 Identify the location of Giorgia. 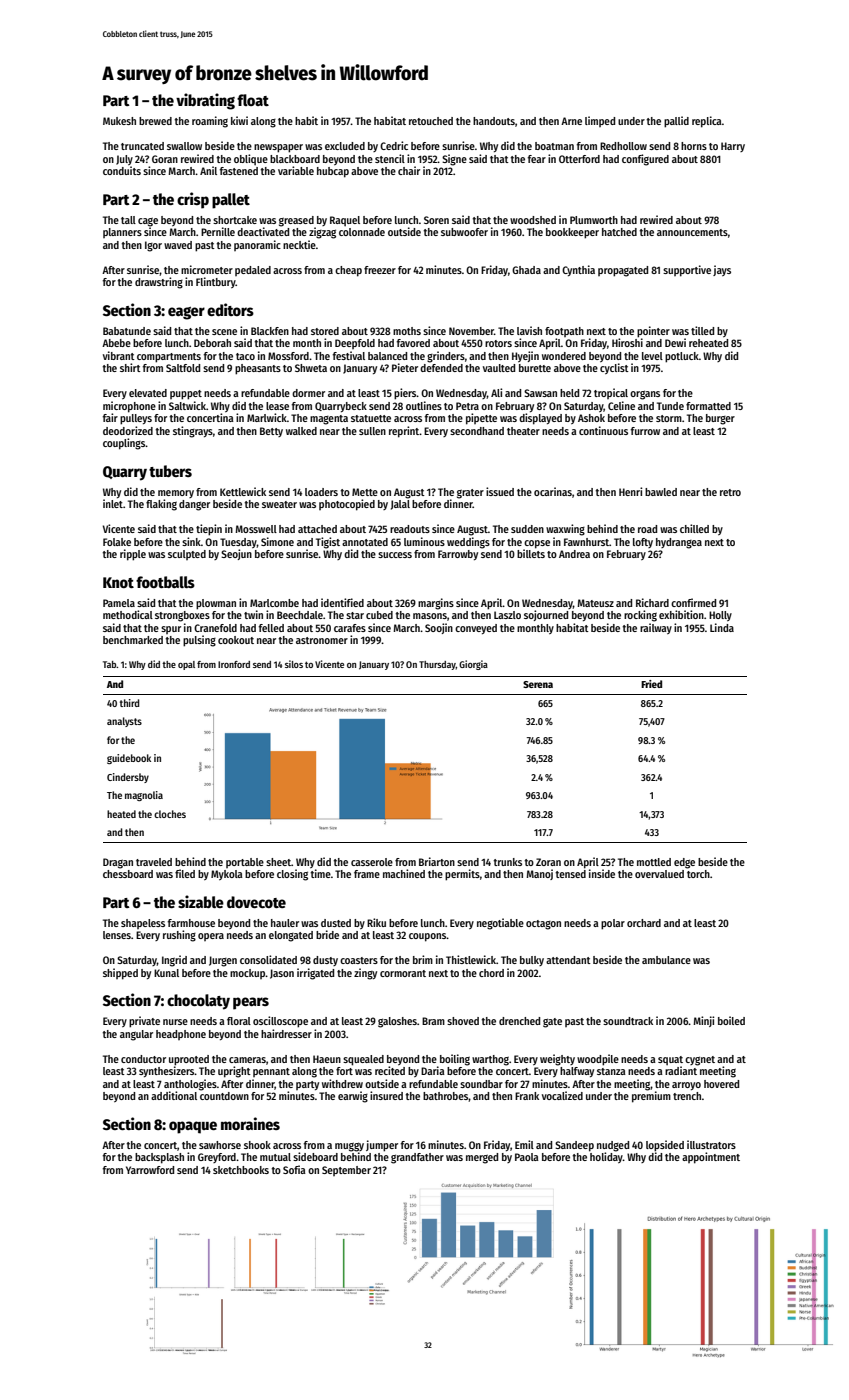
(473, 665).
